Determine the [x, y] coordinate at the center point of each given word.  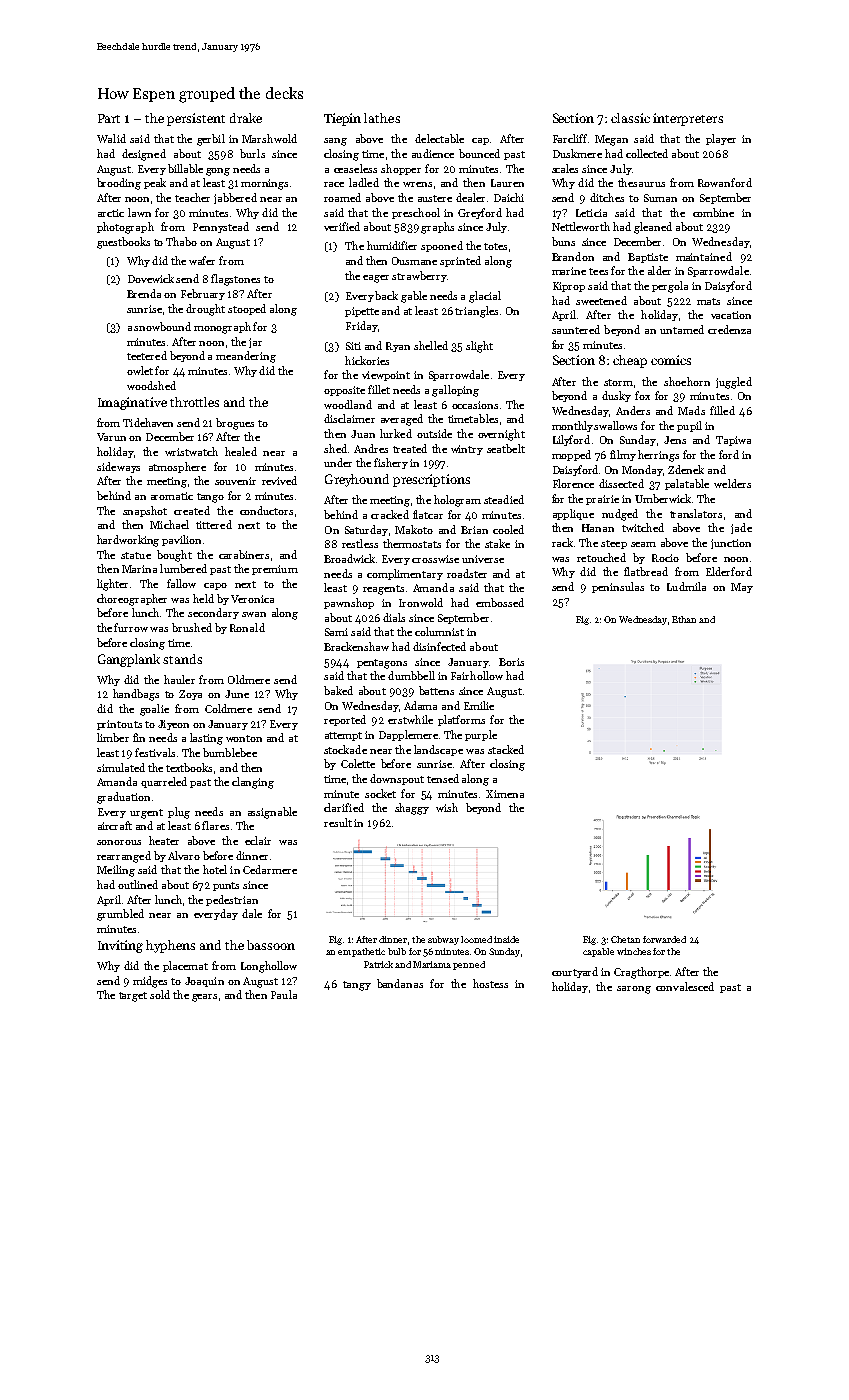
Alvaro [184, 855]
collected [647, 153]
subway [443, 940]
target [133, 997]
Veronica [252, 599]
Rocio [665, 558]
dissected [621, 483]
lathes [382, 118]
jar [255, 343]
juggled [734, 383]
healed [241, 451]
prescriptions [431, 480]
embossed [500, 602]
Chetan [625, 939]
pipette [362, 312]
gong [218, 172]
